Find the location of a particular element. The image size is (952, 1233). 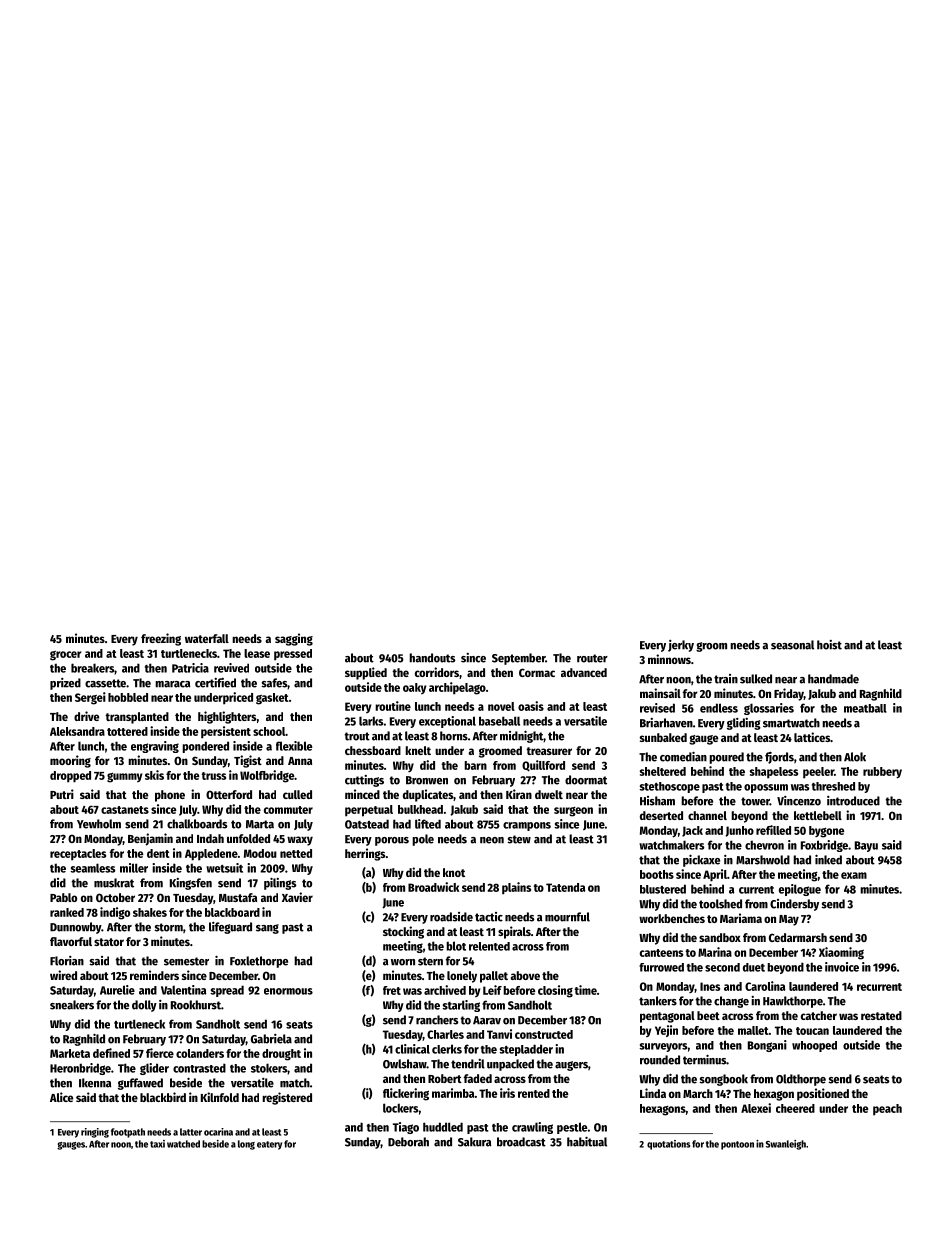

freezing is located at coordinates (161, 639).
